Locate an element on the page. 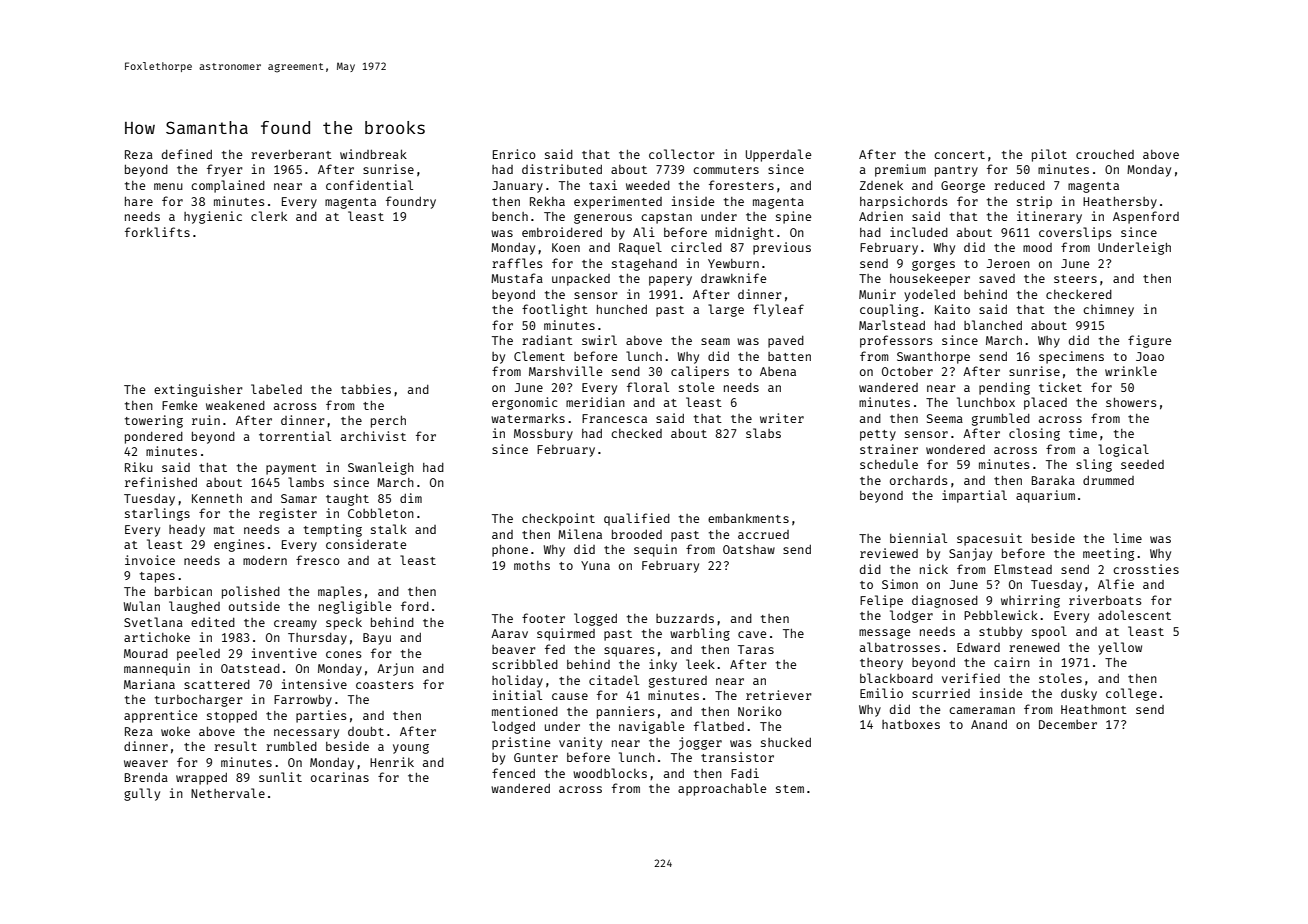 The width and height of the image is (1308, 924). clerk is located at coordinates (269, 216).
